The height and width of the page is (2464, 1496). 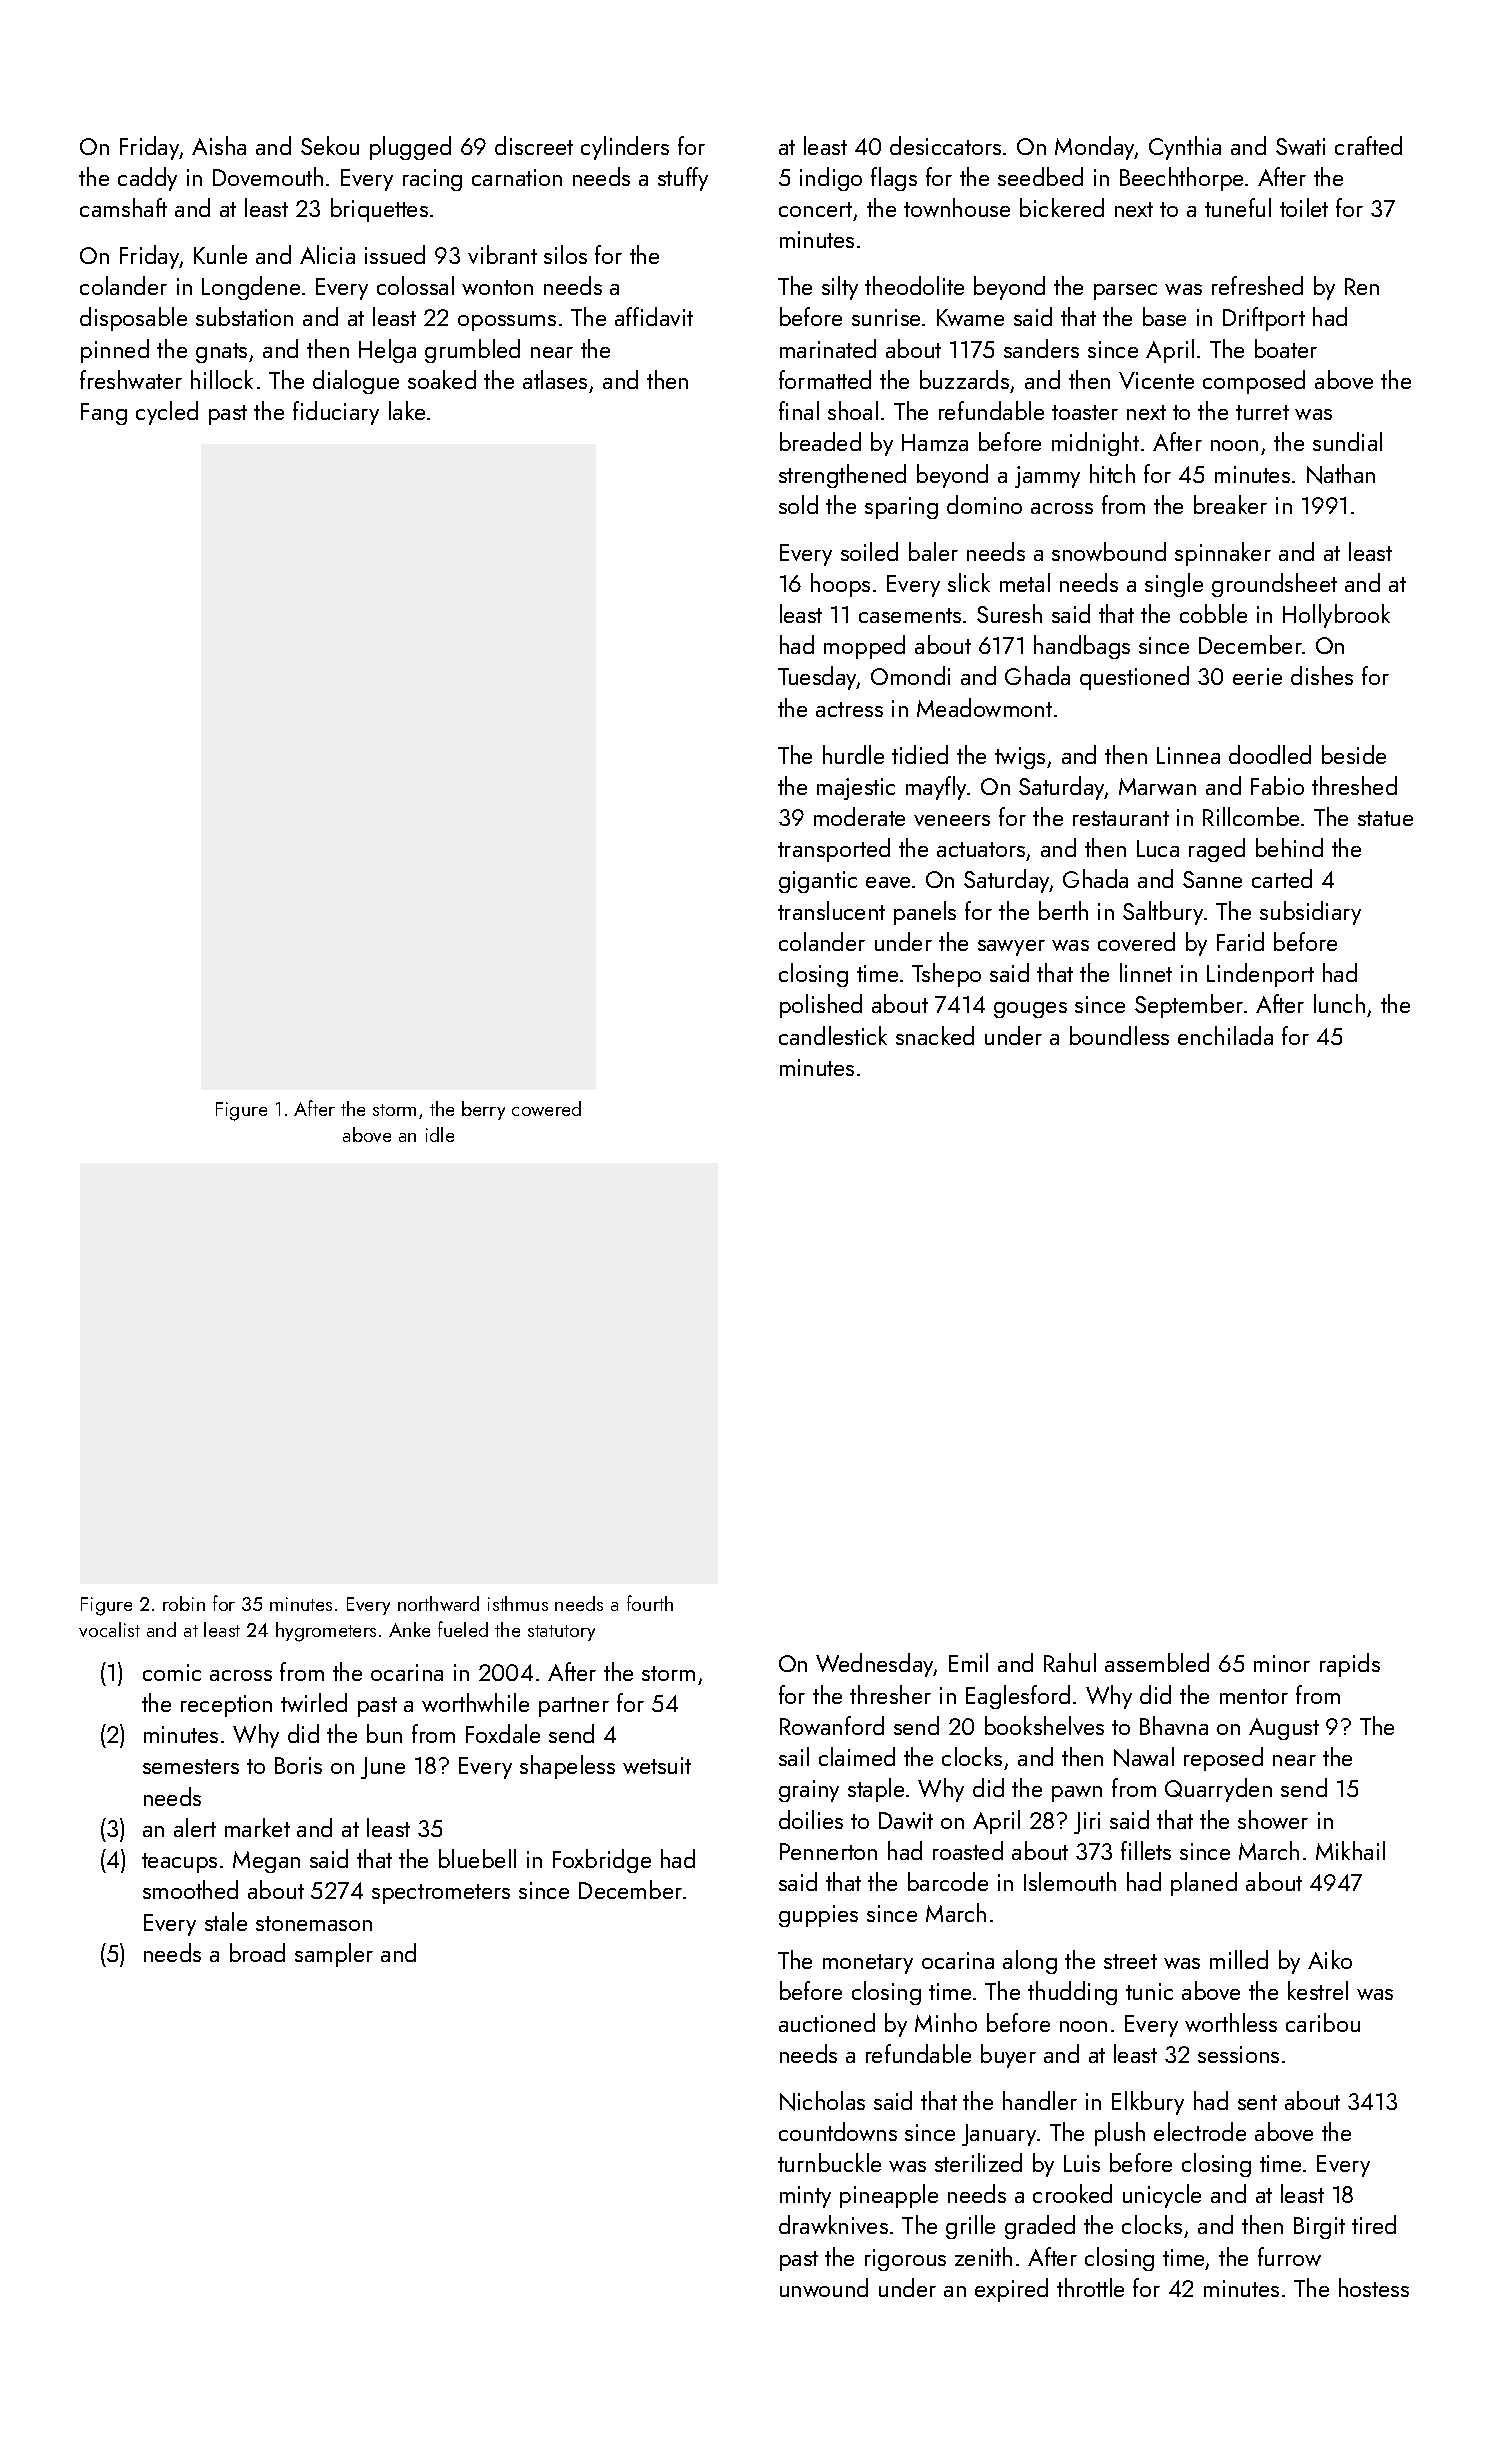 What do you see at coordinates (1225, 1035) in the page?
I see `enchilada` at bounding box center [1225, 1035].
